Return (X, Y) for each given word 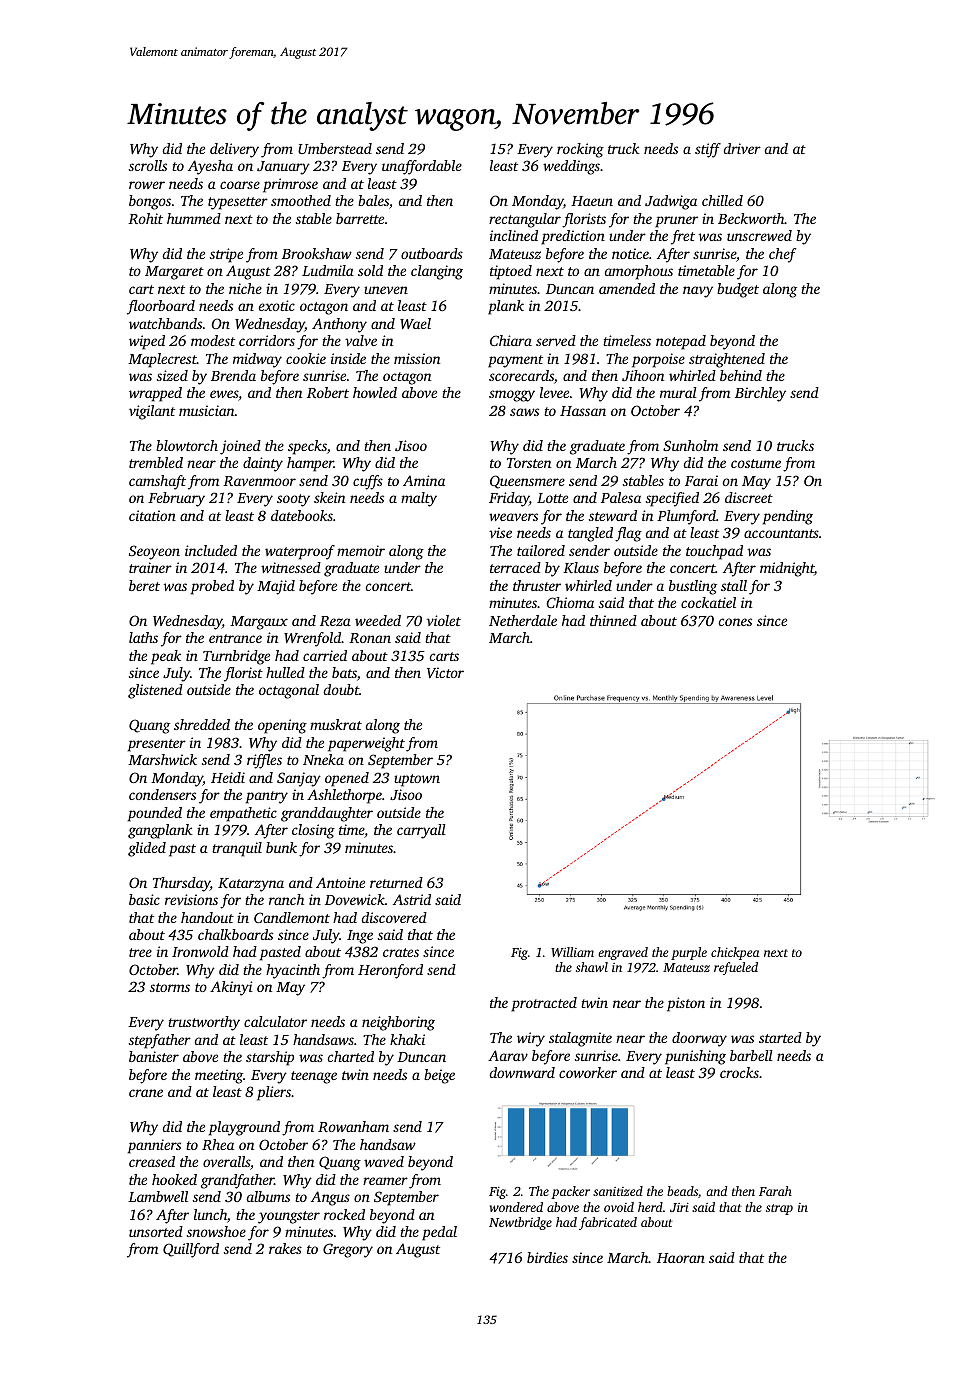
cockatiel (708, 602)
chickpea (735, 953)
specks (307, 447)
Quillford (191, 1250)
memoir (361, 550)
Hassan (583, 411)
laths (143, 637)
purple (689, 953)
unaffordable (422, 167)
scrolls (148, 165)
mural (678, 392)
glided (147, 849)
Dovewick (355, 899)
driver (742, 148)
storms (170, 987)
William (572, 952)
